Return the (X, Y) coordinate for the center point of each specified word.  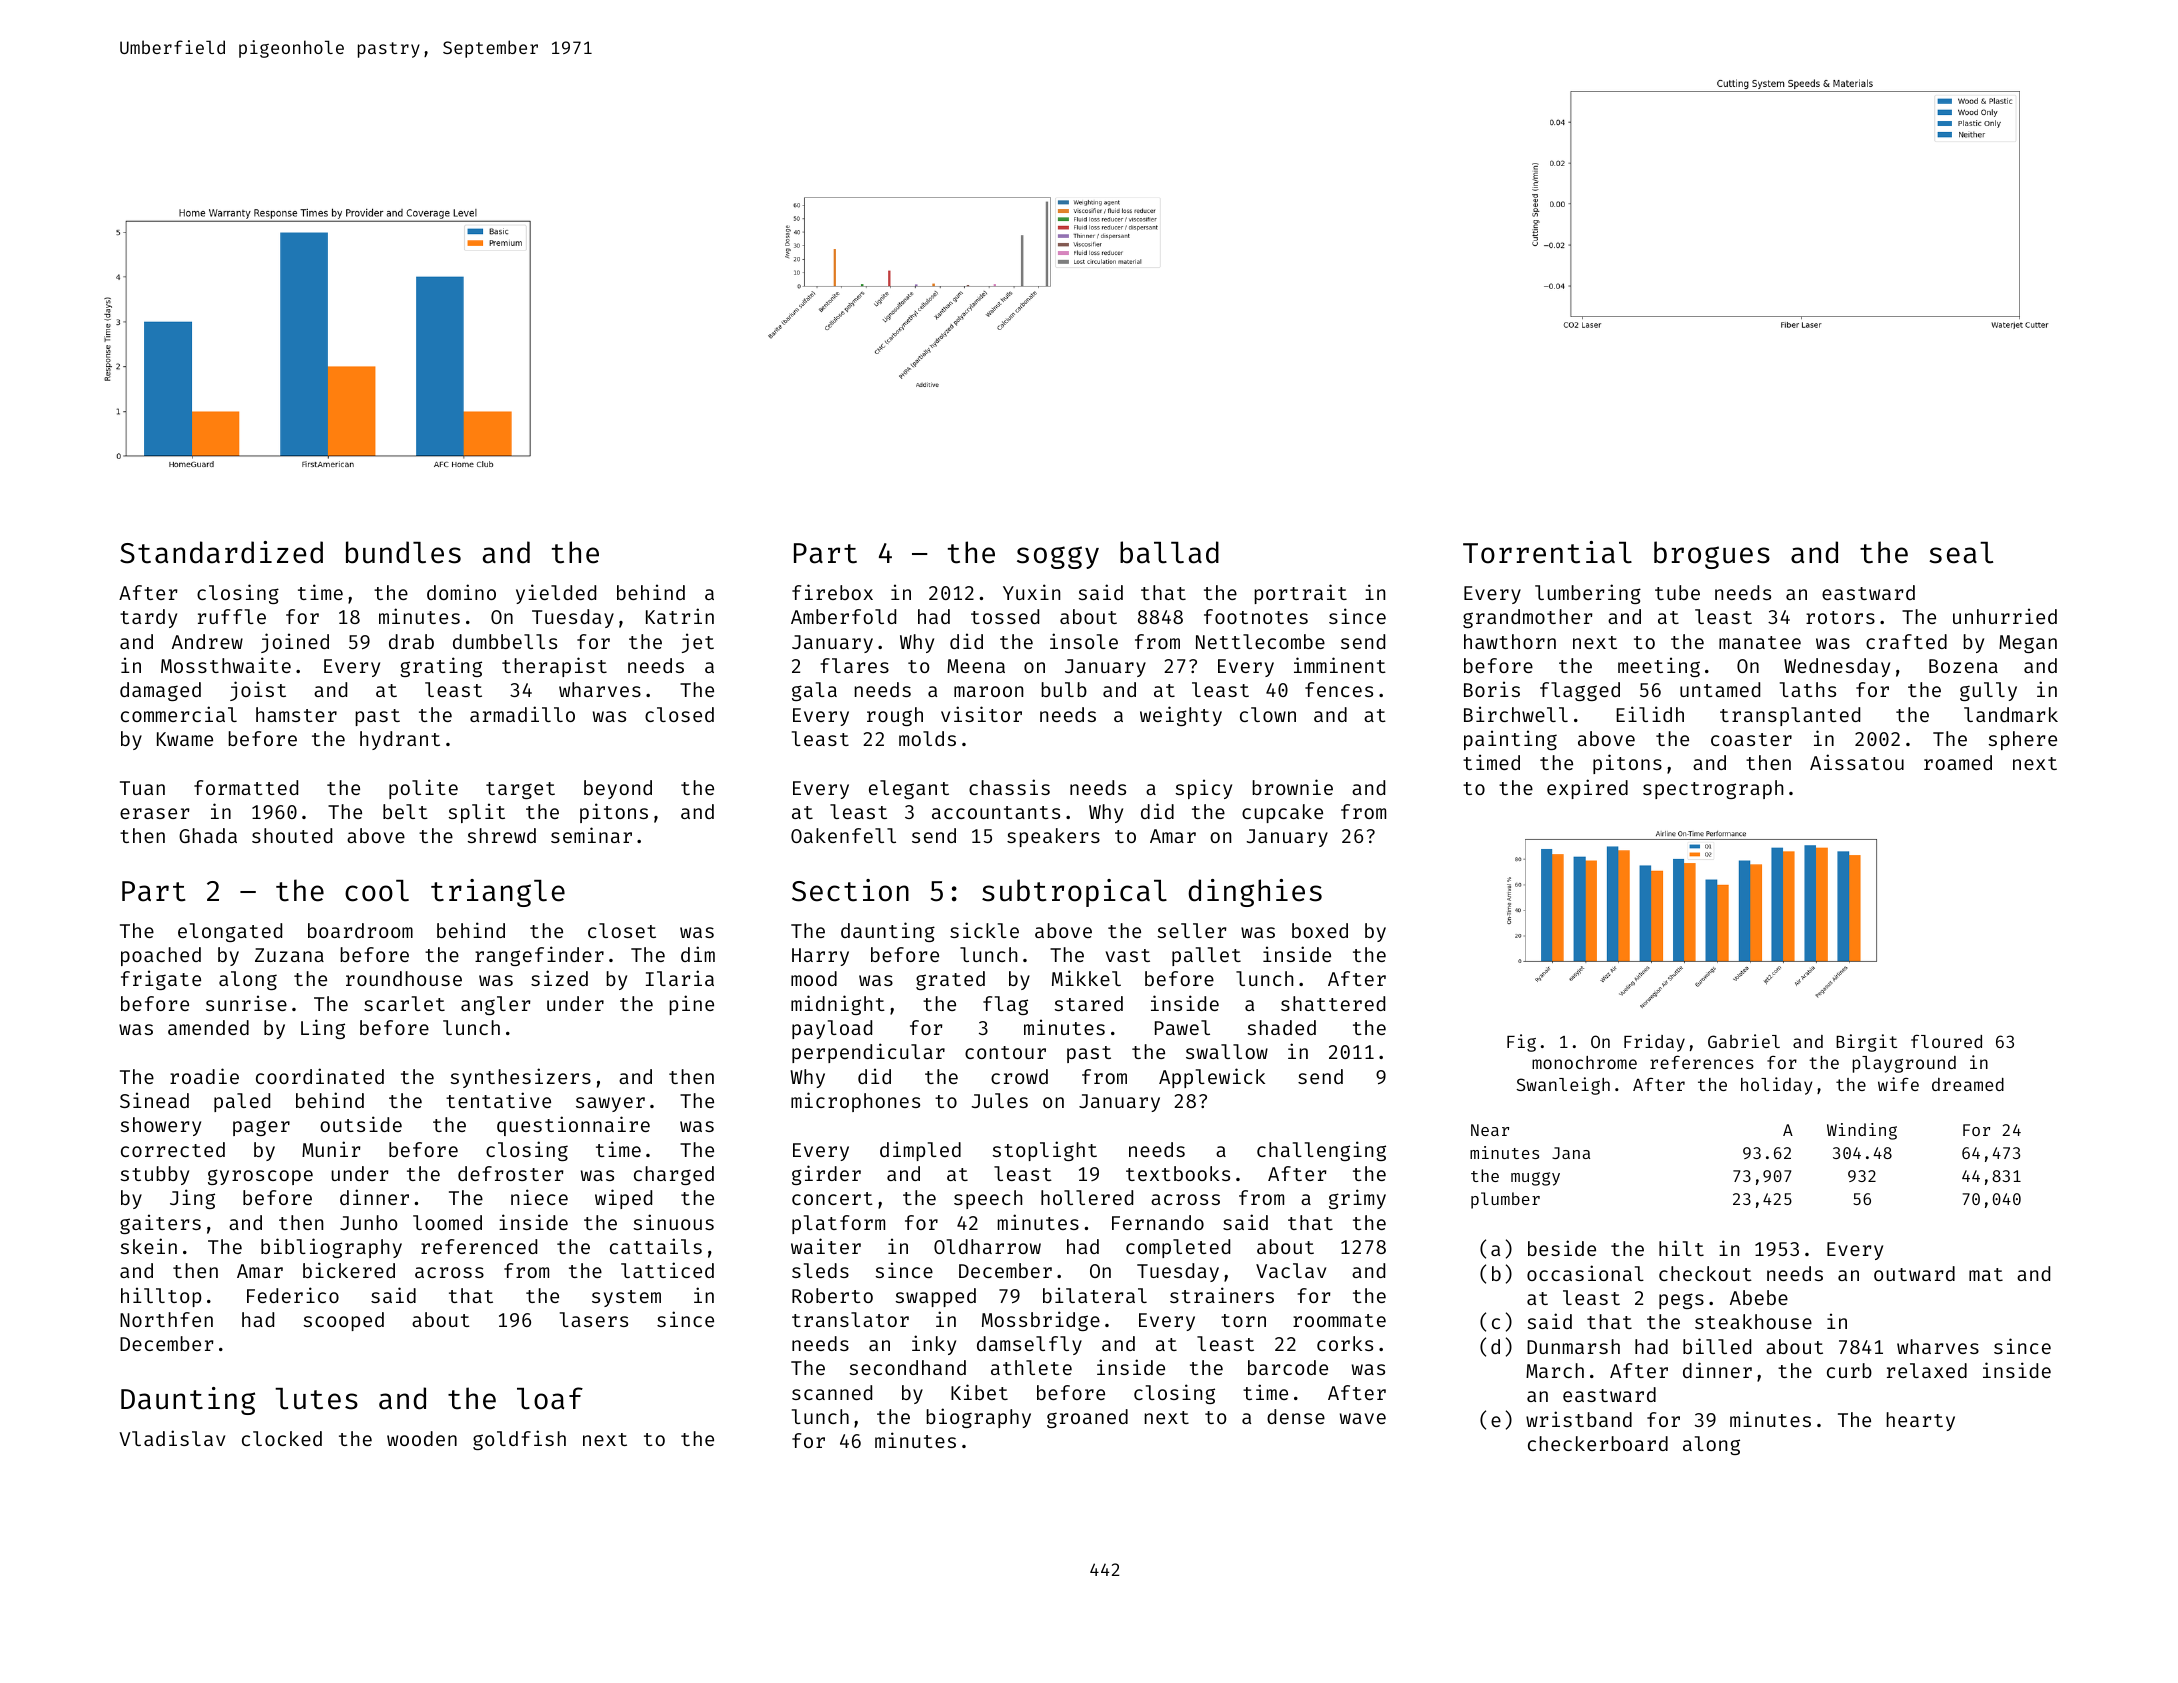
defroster (510, 1173)
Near (1490, 1130)
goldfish (519, 1440)
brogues (1712, 555)
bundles (403, 552)
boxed (1320, 930)
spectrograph (1713, 789)
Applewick (1212, 1078)
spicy (1204, 789)
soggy (1058, 557)
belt (405, 811)
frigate (161, 980)
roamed (1958, 762)
